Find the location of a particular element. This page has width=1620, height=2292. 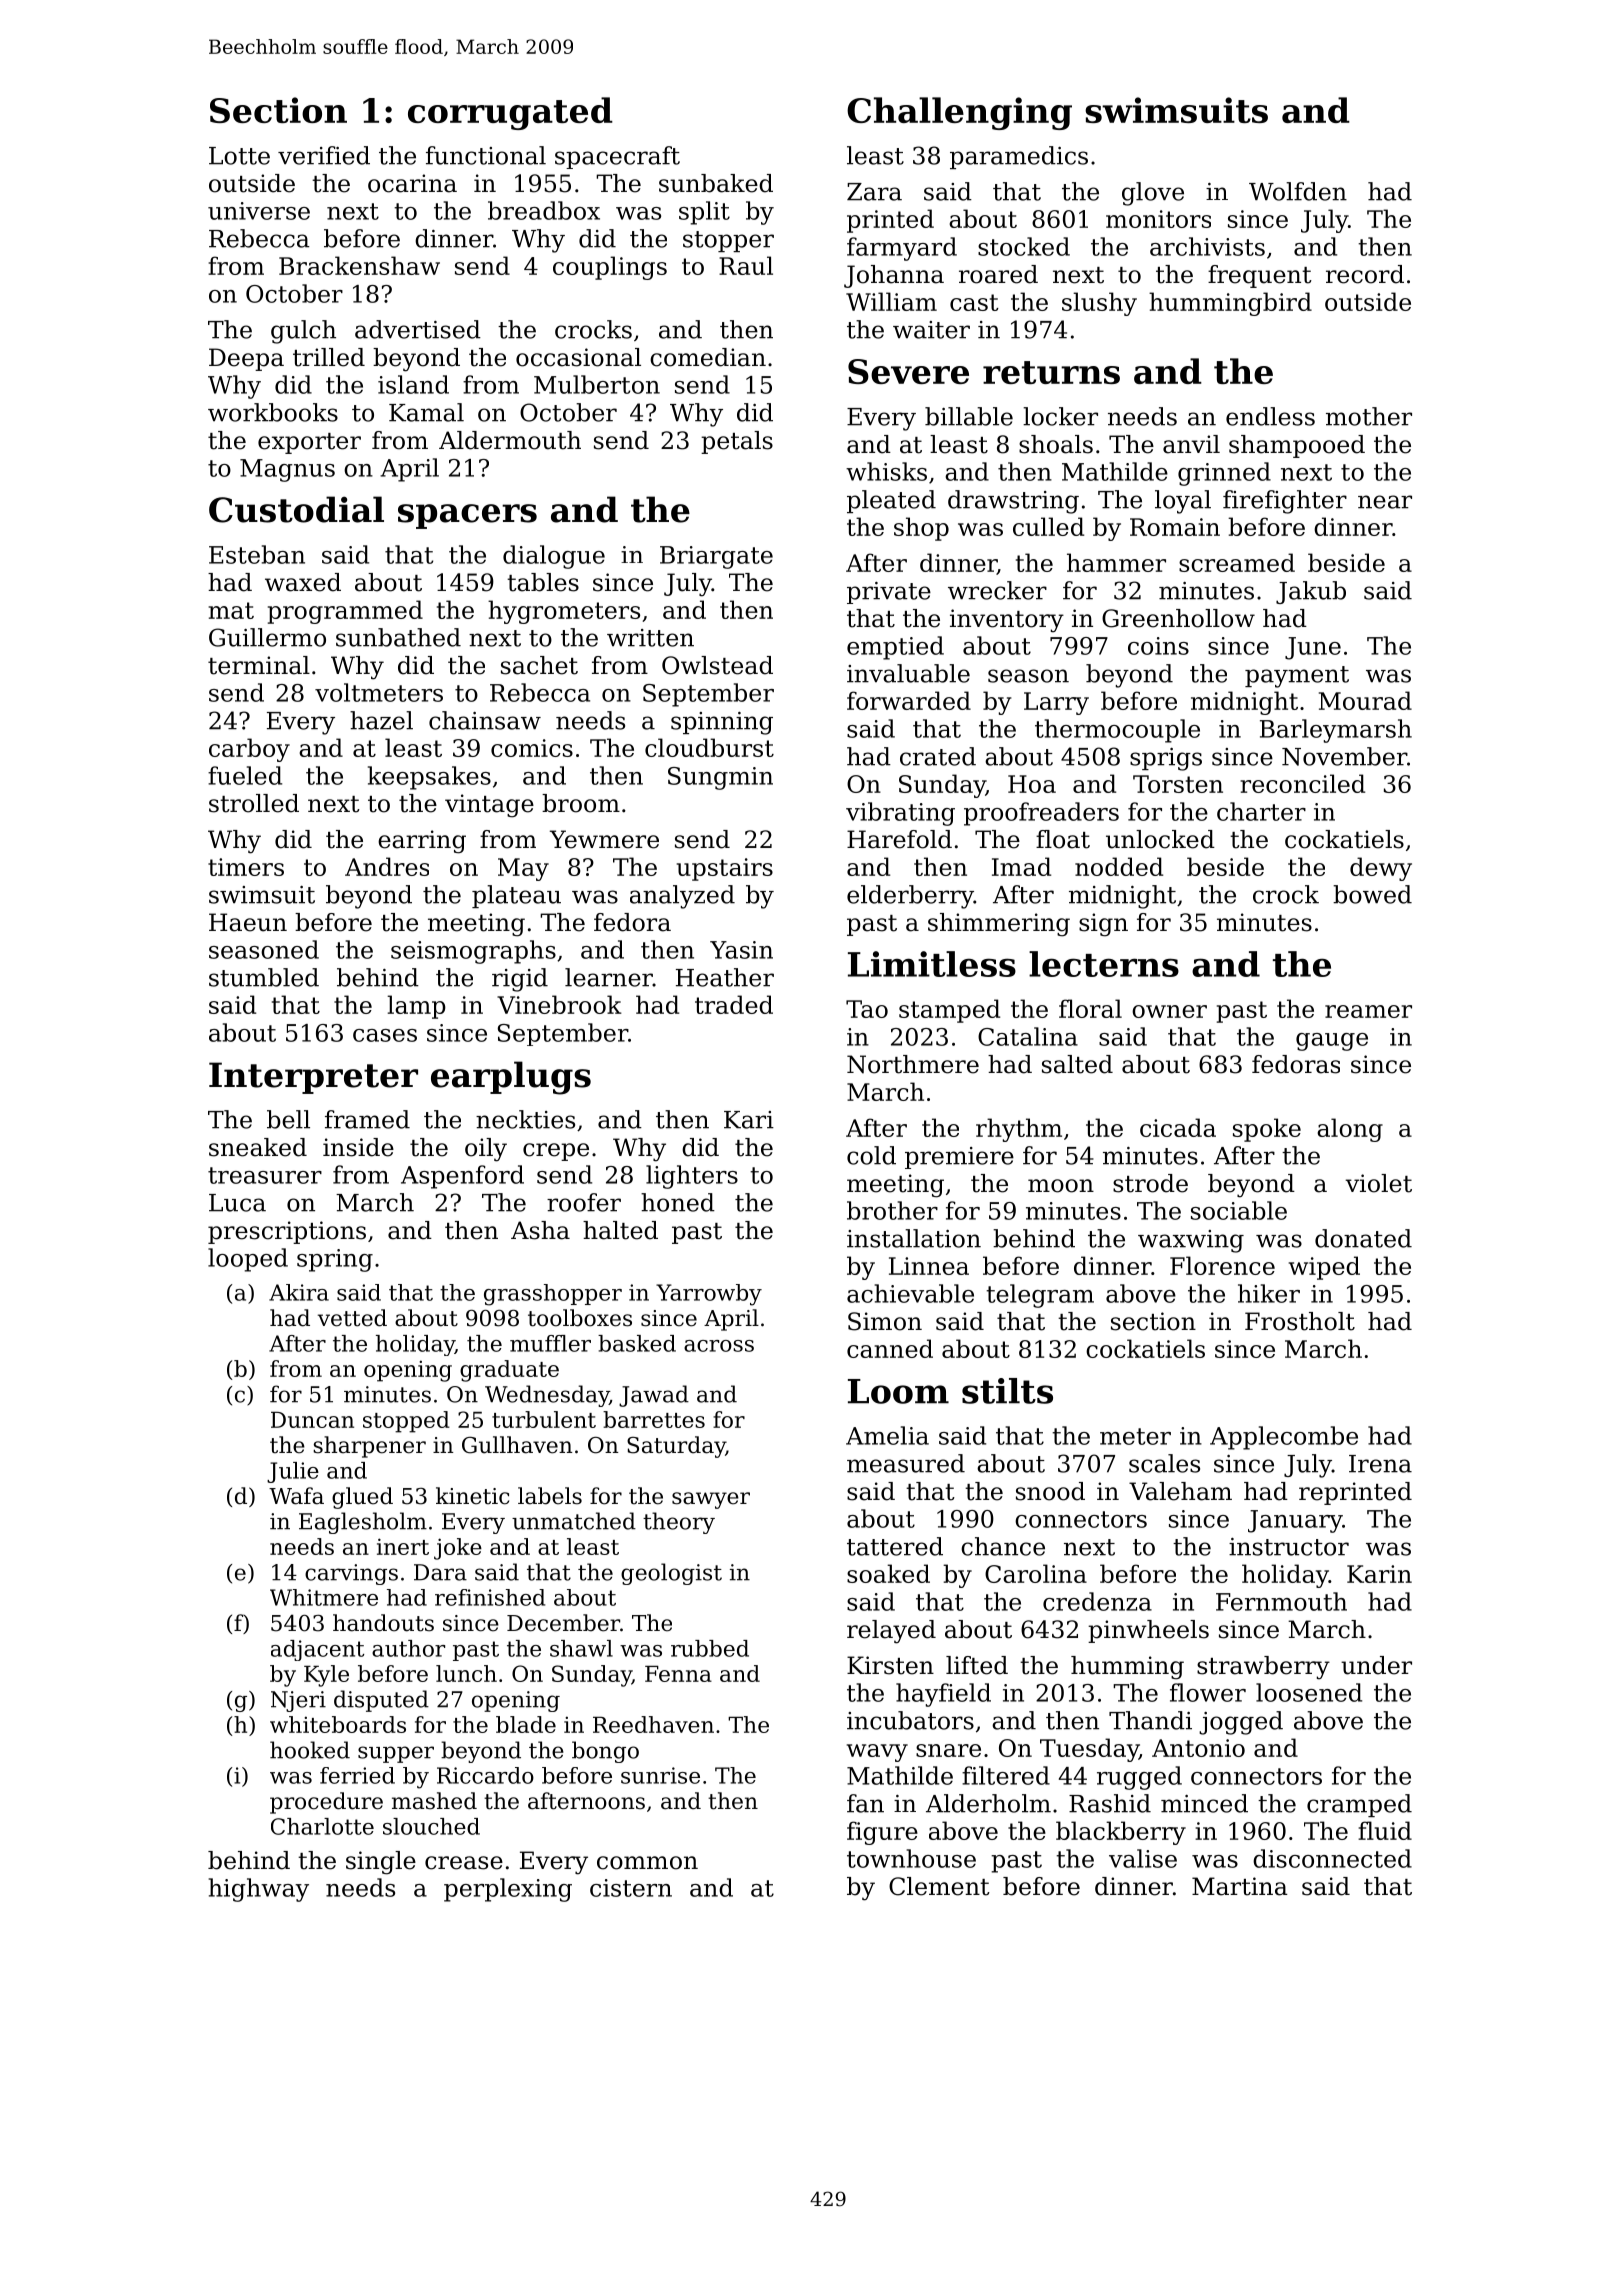

lecterns is located at coordinates (1104, 964).
